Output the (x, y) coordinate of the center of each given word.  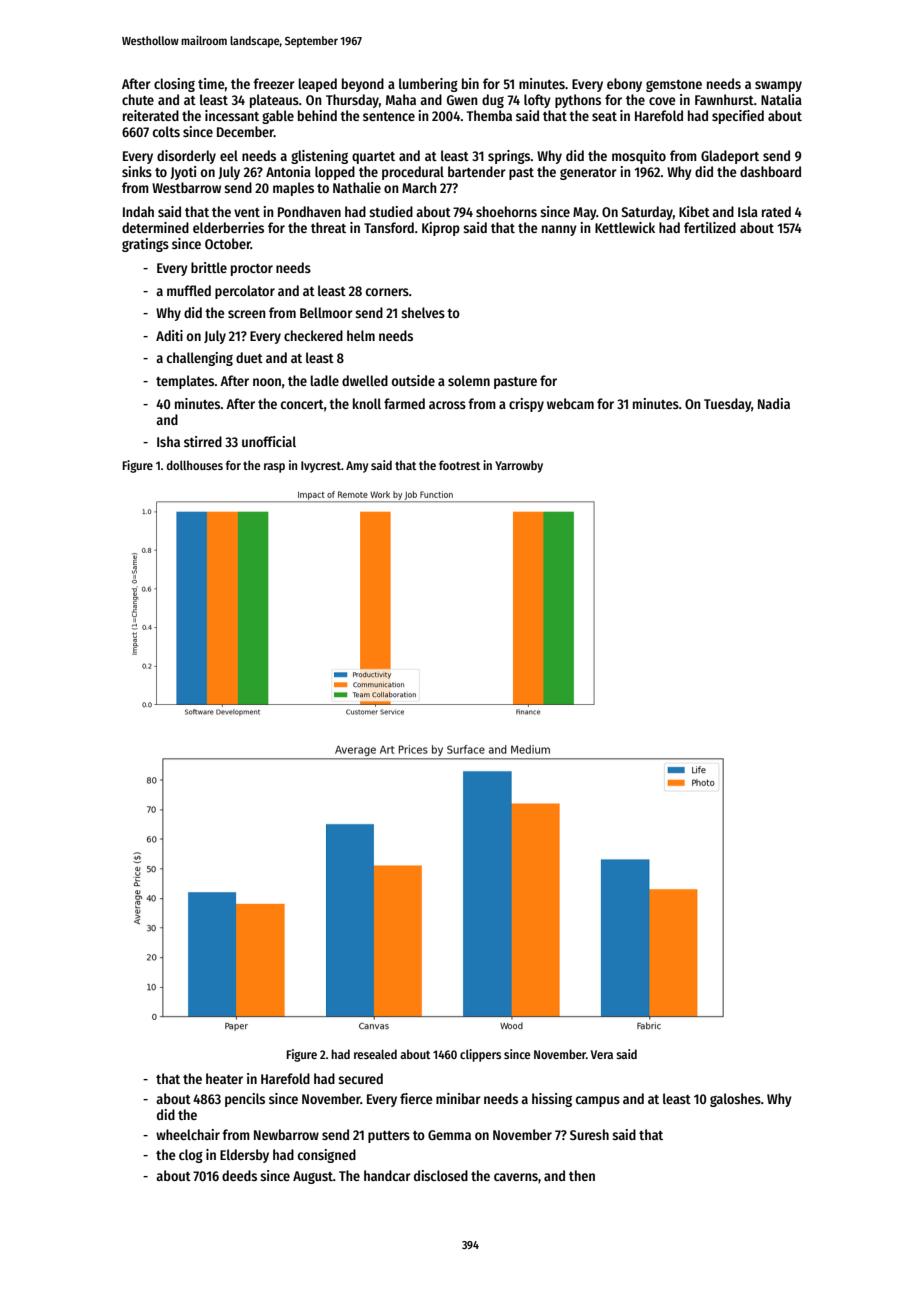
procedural (413, 173)
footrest (459, 465)
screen (247, 314)
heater (224, 1078)
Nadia (774, 403)
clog (191, 1156)
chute (138, 99)
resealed (375, 1054)
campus (598, 1101)
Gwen (462, 100)
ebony (624, 85)
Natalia (781, 99)
